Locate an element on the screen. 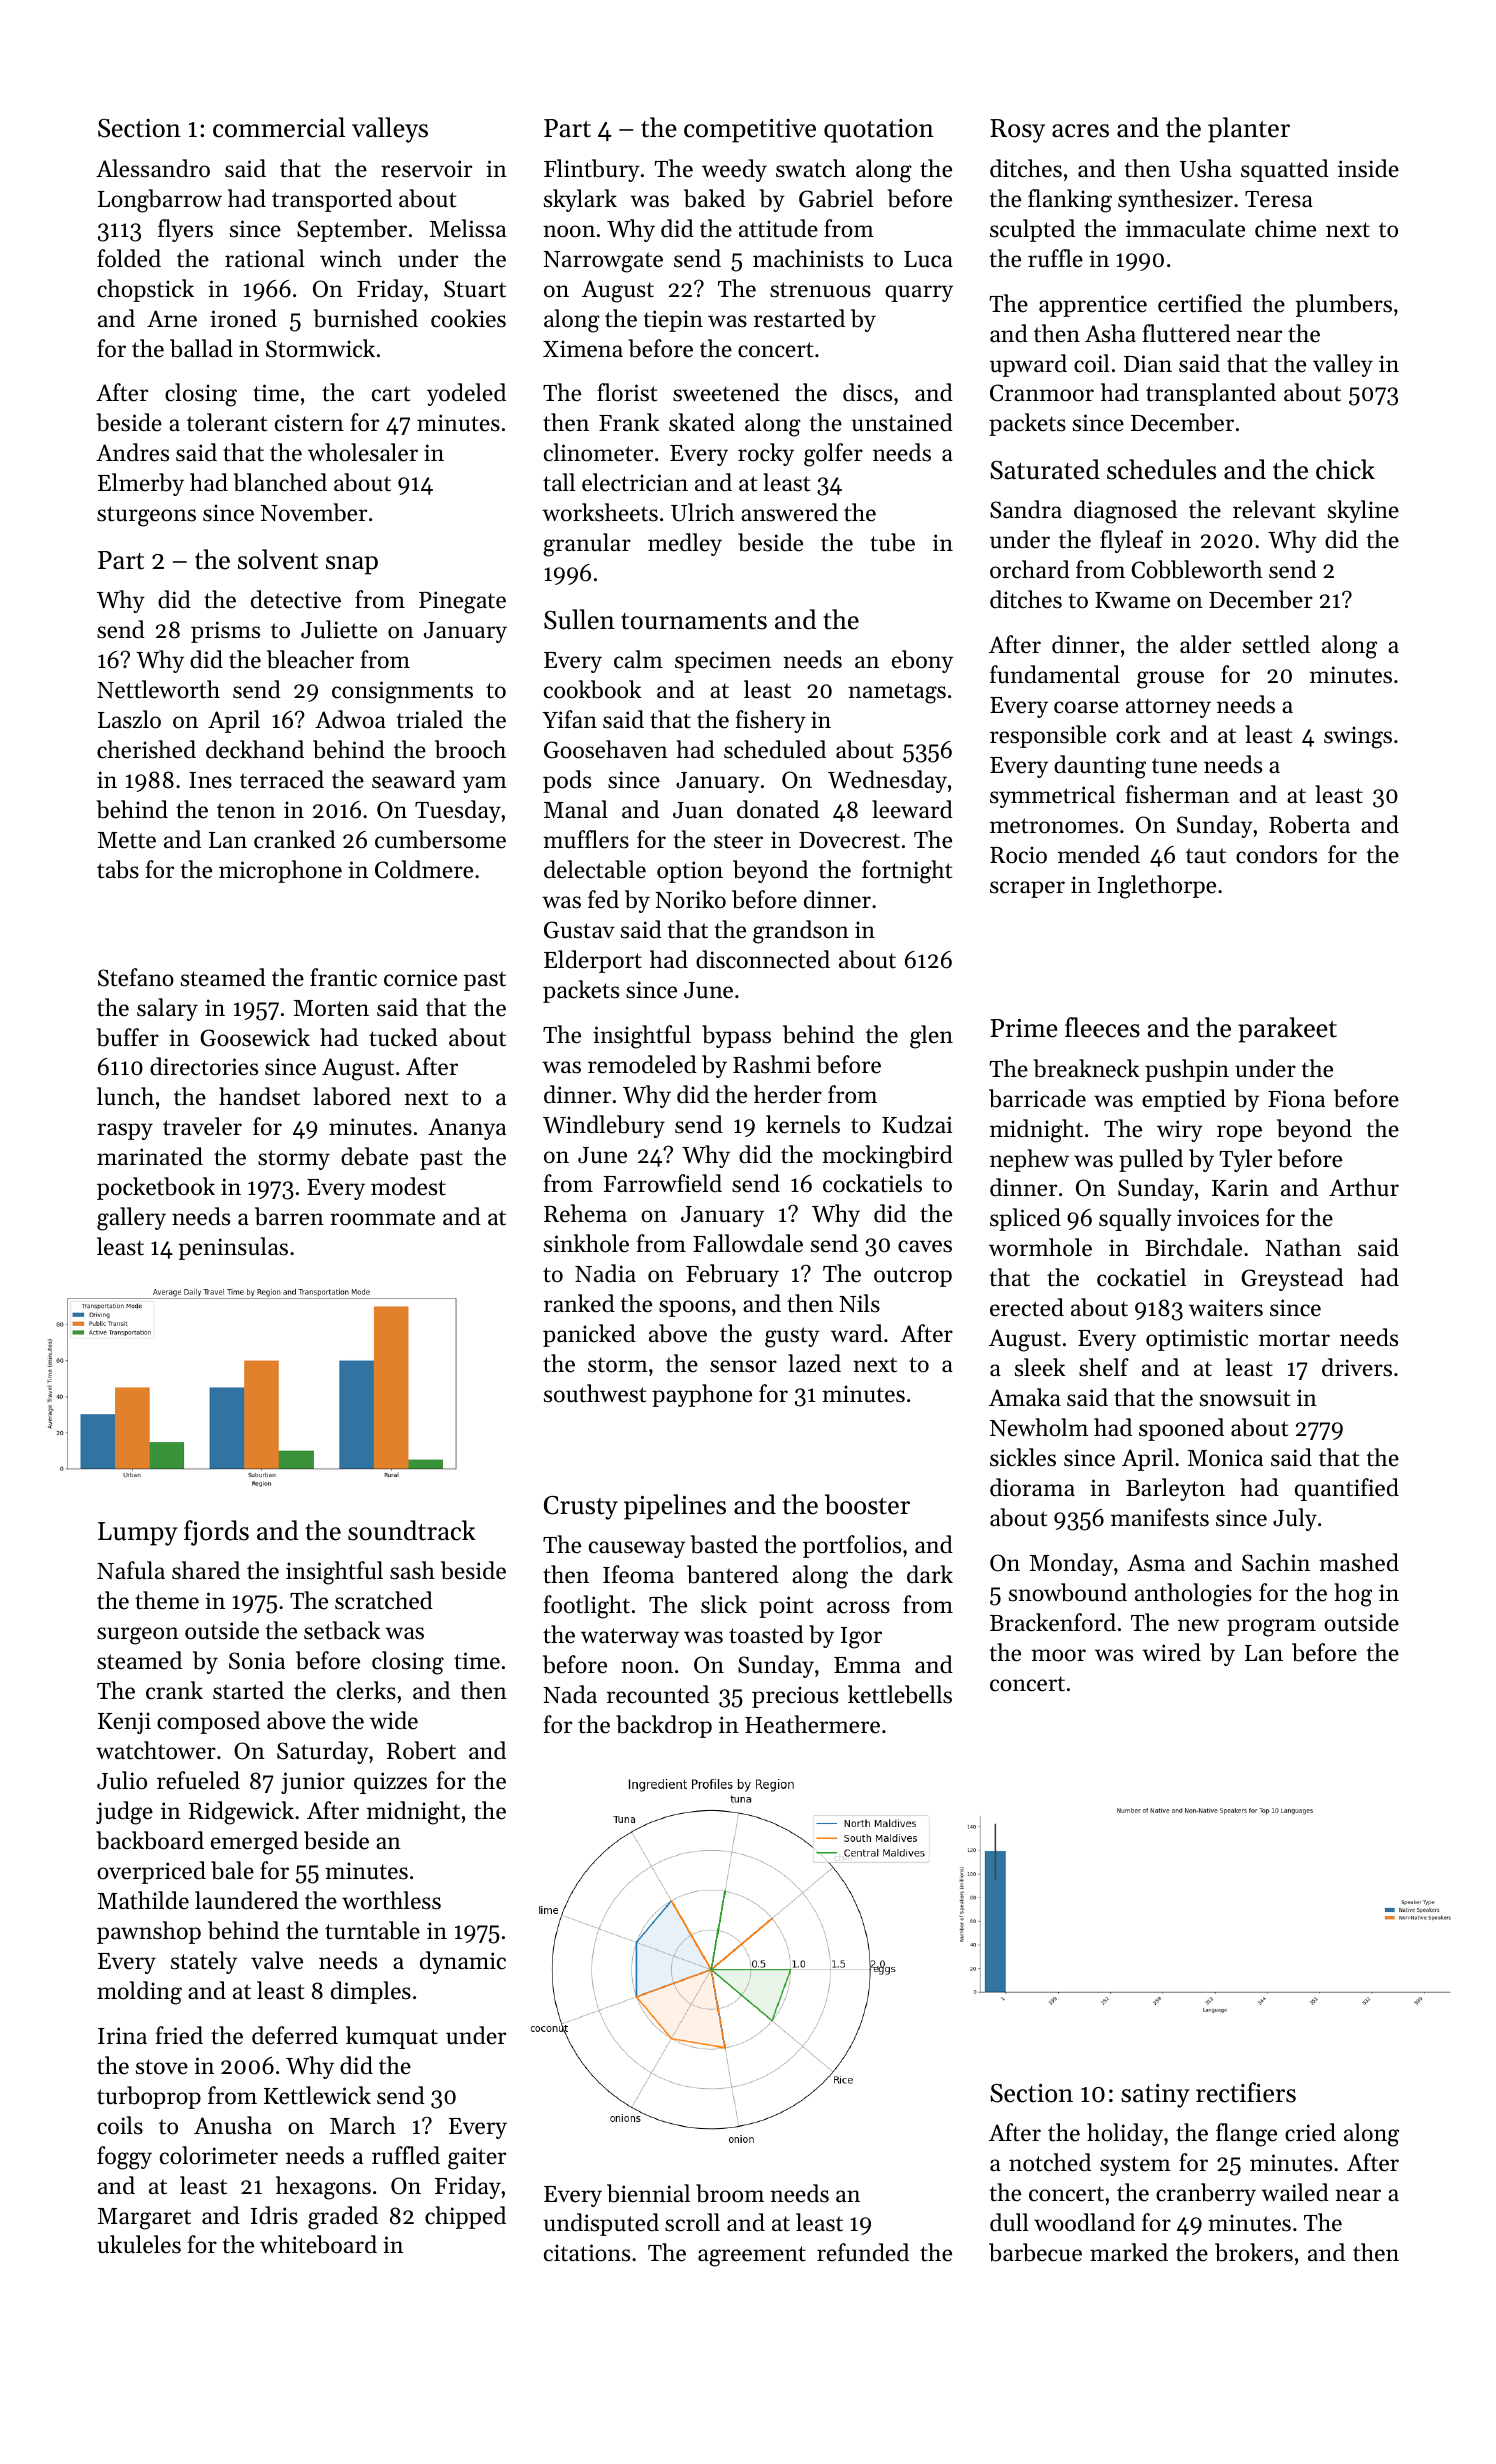 The height and width of the screenshot is (2464, 1496). wired is located at coordinates (1171, 1652).
